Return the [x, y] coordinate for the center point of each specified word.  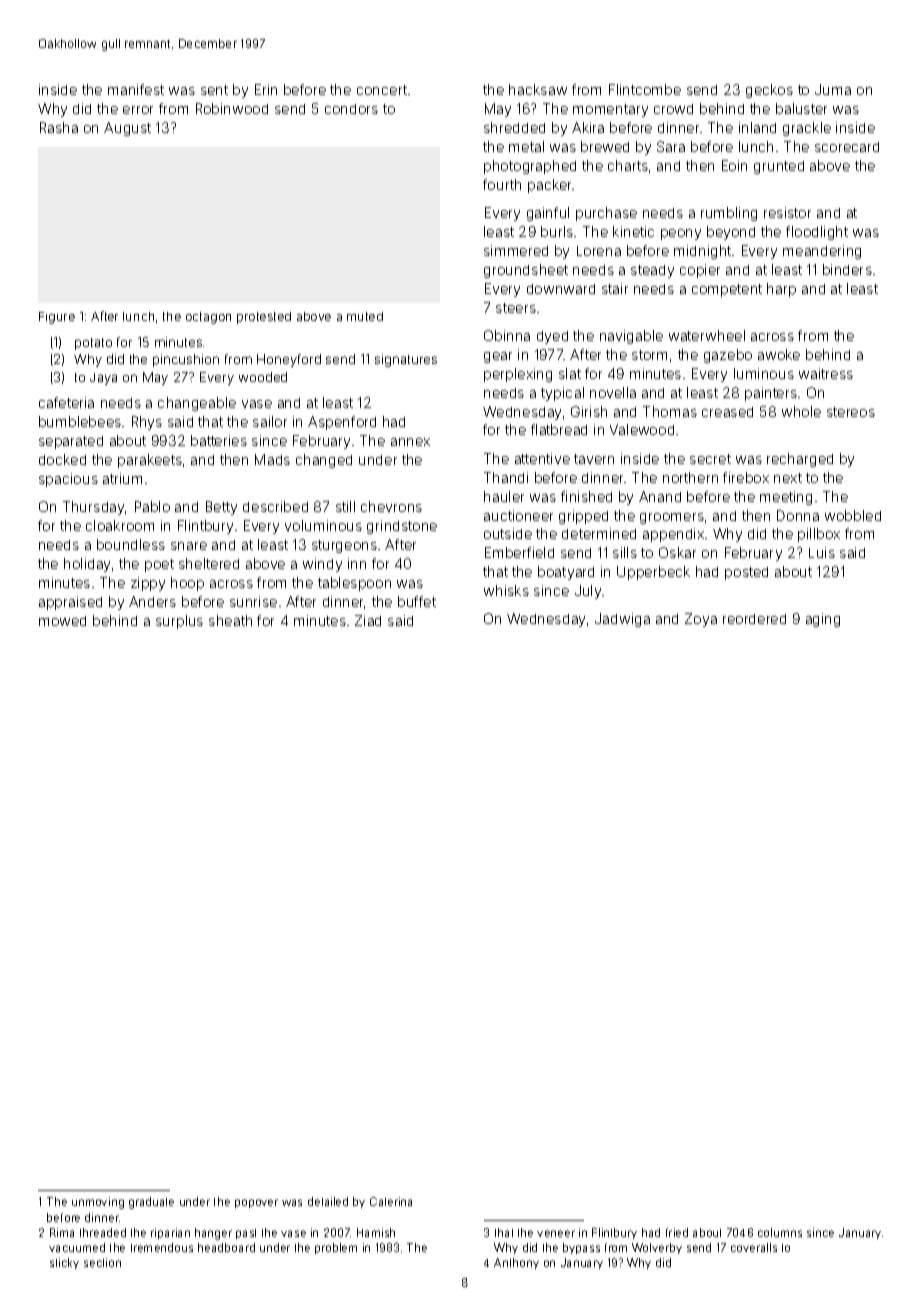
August [127, 129]
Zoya [701, 620]
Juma [833, 89]
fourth [502, 184]
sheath [230, 620]
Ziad [368, 620]
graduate [151, 1203]
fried [677, 1232]
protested [264, 318]
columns [780, 1232]
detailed [328, 1201]
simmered [516, 250]
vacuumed [77, 1247]
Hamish [376, 1232]
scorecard [847, 147]
